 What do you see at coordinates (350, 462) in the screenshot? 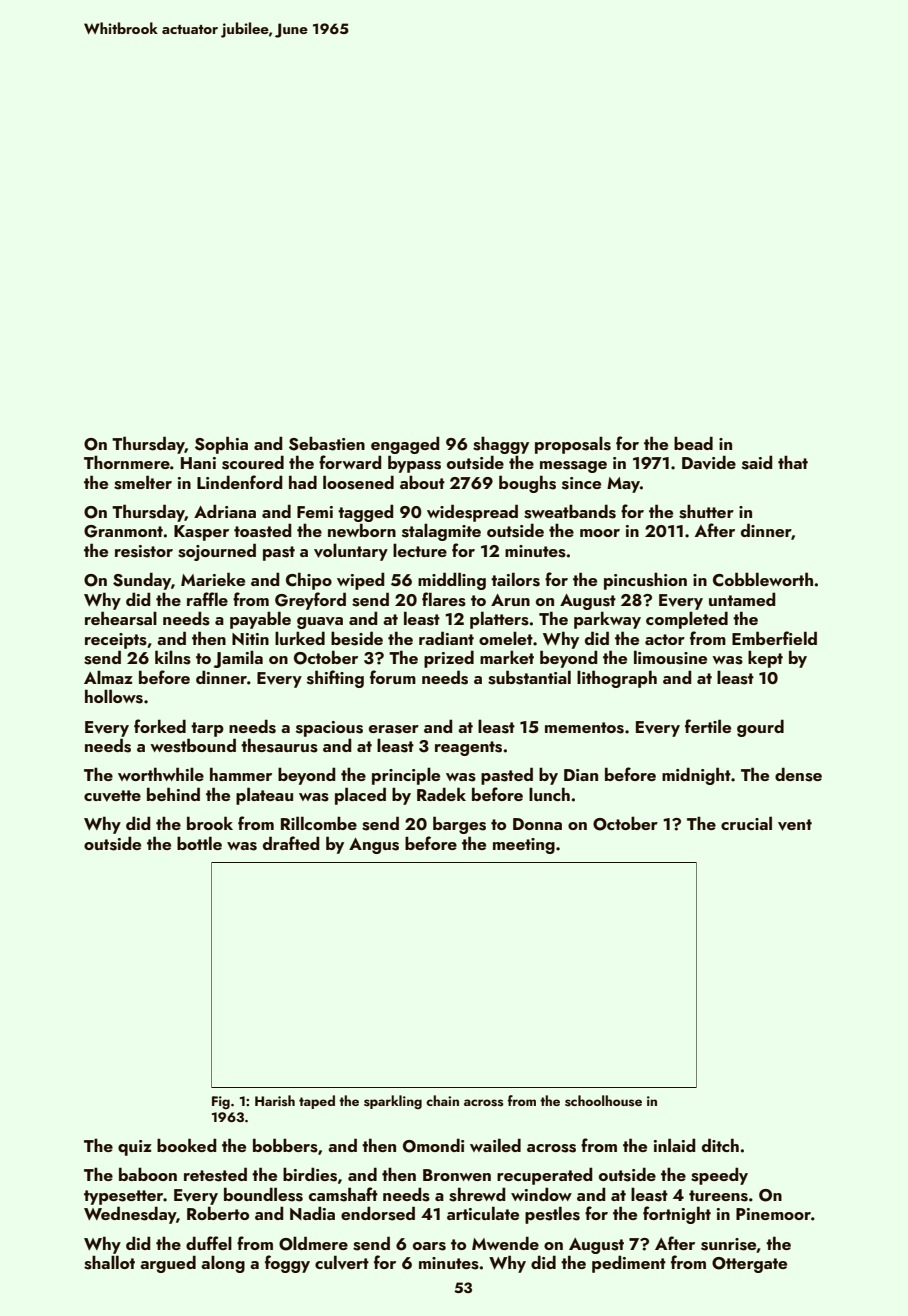
I see `forward` at bounding box center [350, 462].
